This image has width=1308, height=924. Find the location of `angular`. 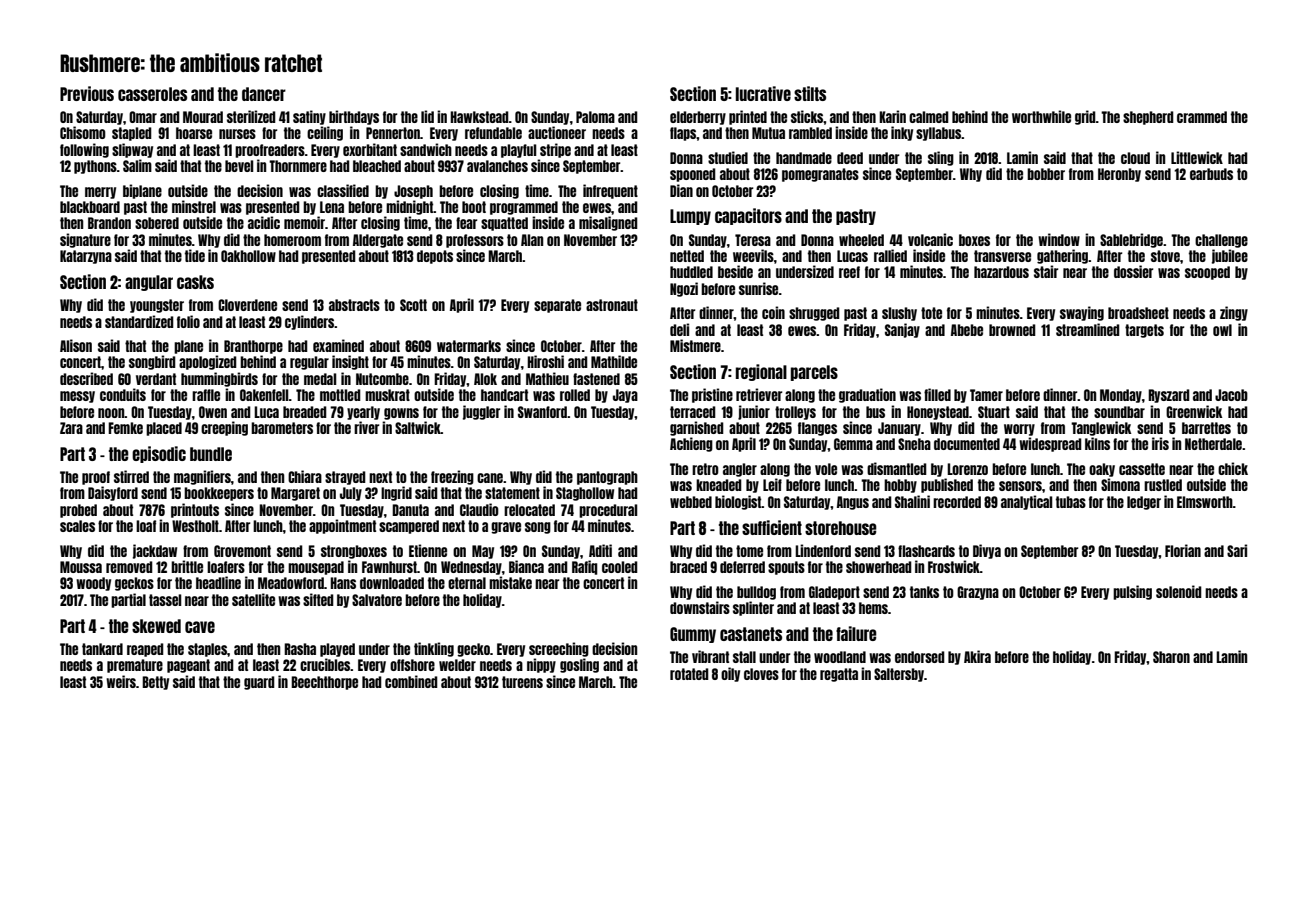

angular is located at coordinates (149, 283).
